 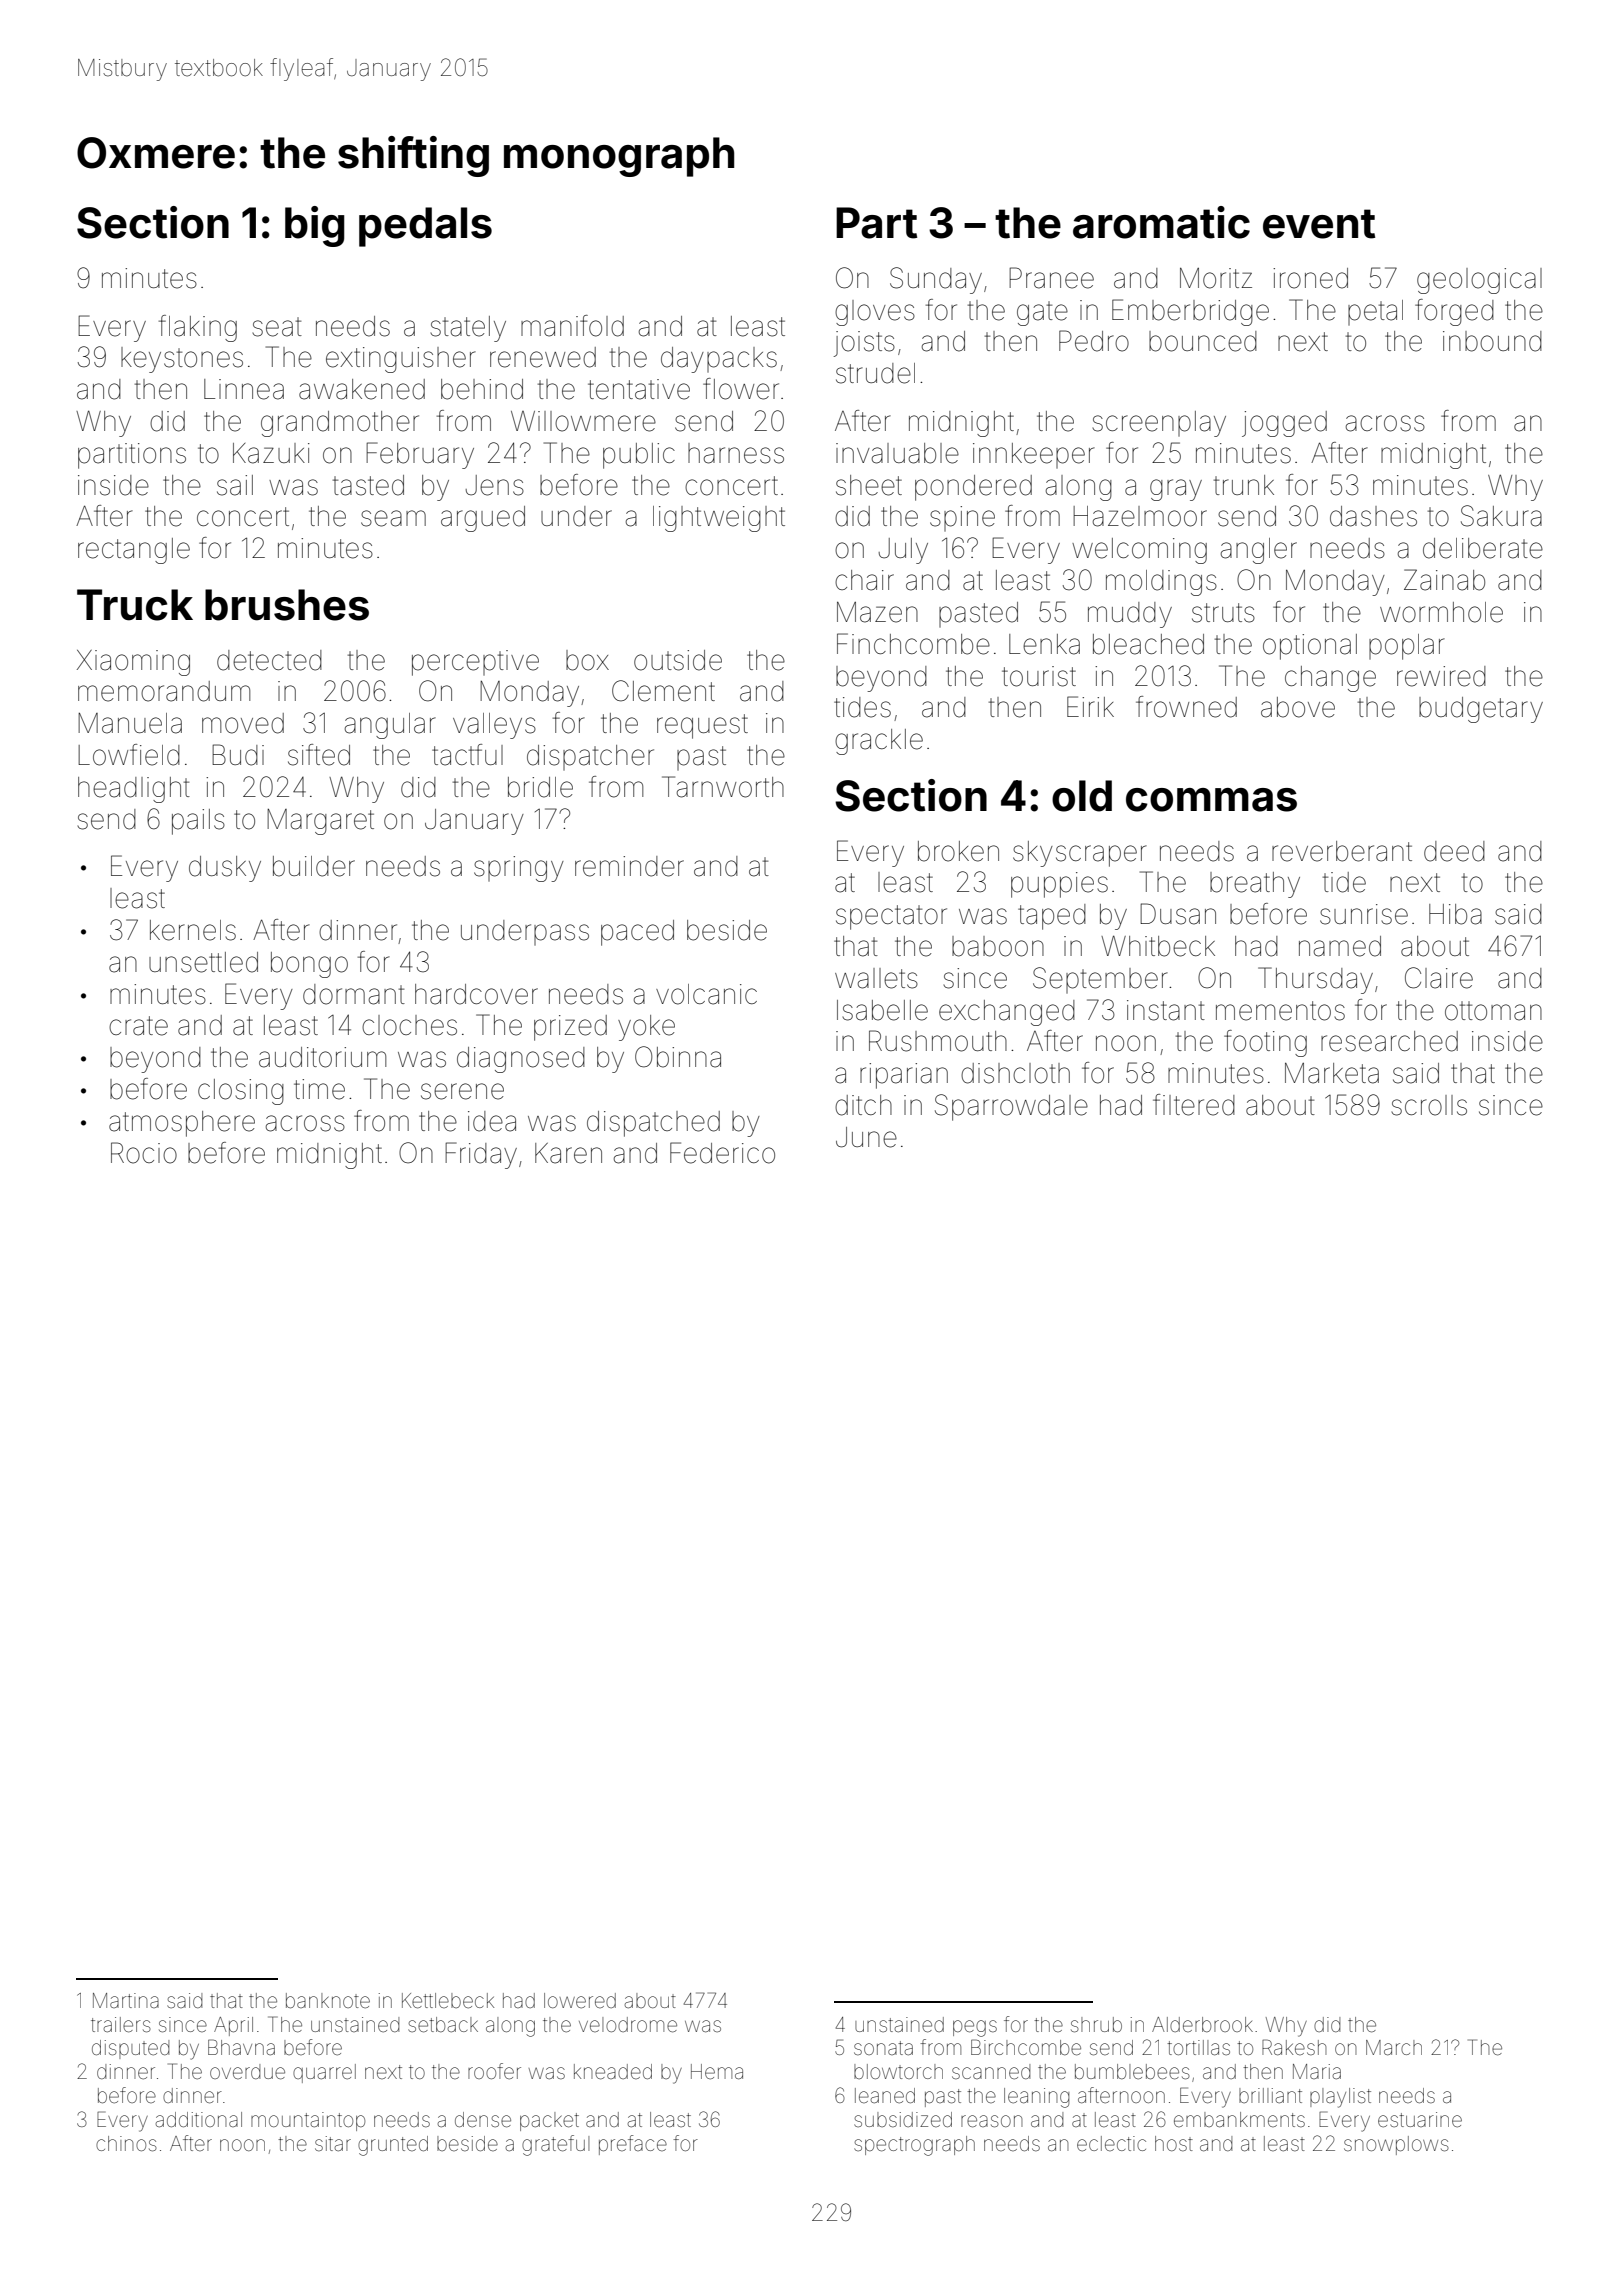 I want to click on banknote, so click(x=328, y=2000).
